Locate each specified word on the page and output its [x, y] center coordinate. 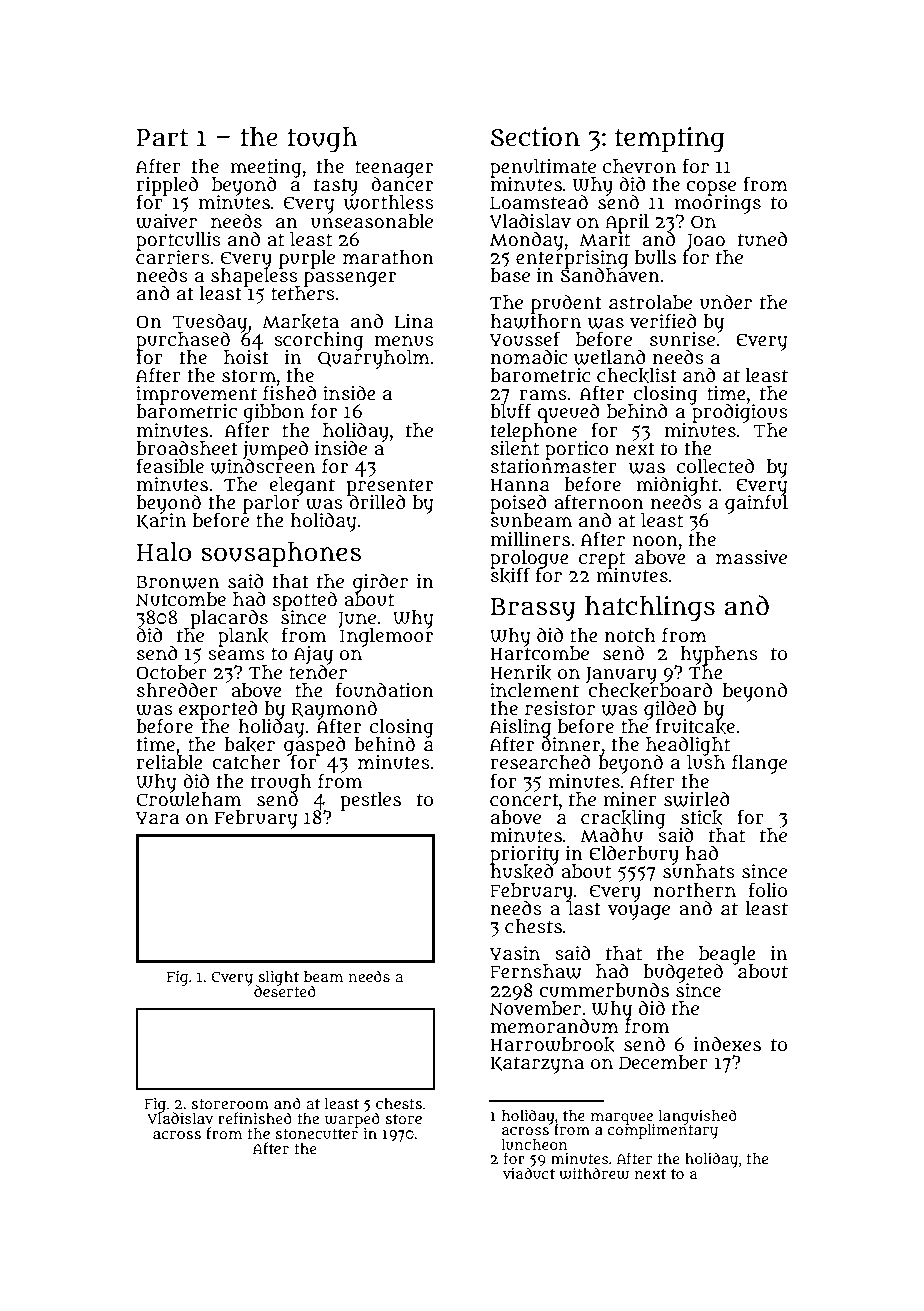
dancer [402, 184]
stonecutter [316, 1134]
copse [711, 188]
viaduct [529, 1173]
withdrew [594, 1173]
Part [162, 138]
